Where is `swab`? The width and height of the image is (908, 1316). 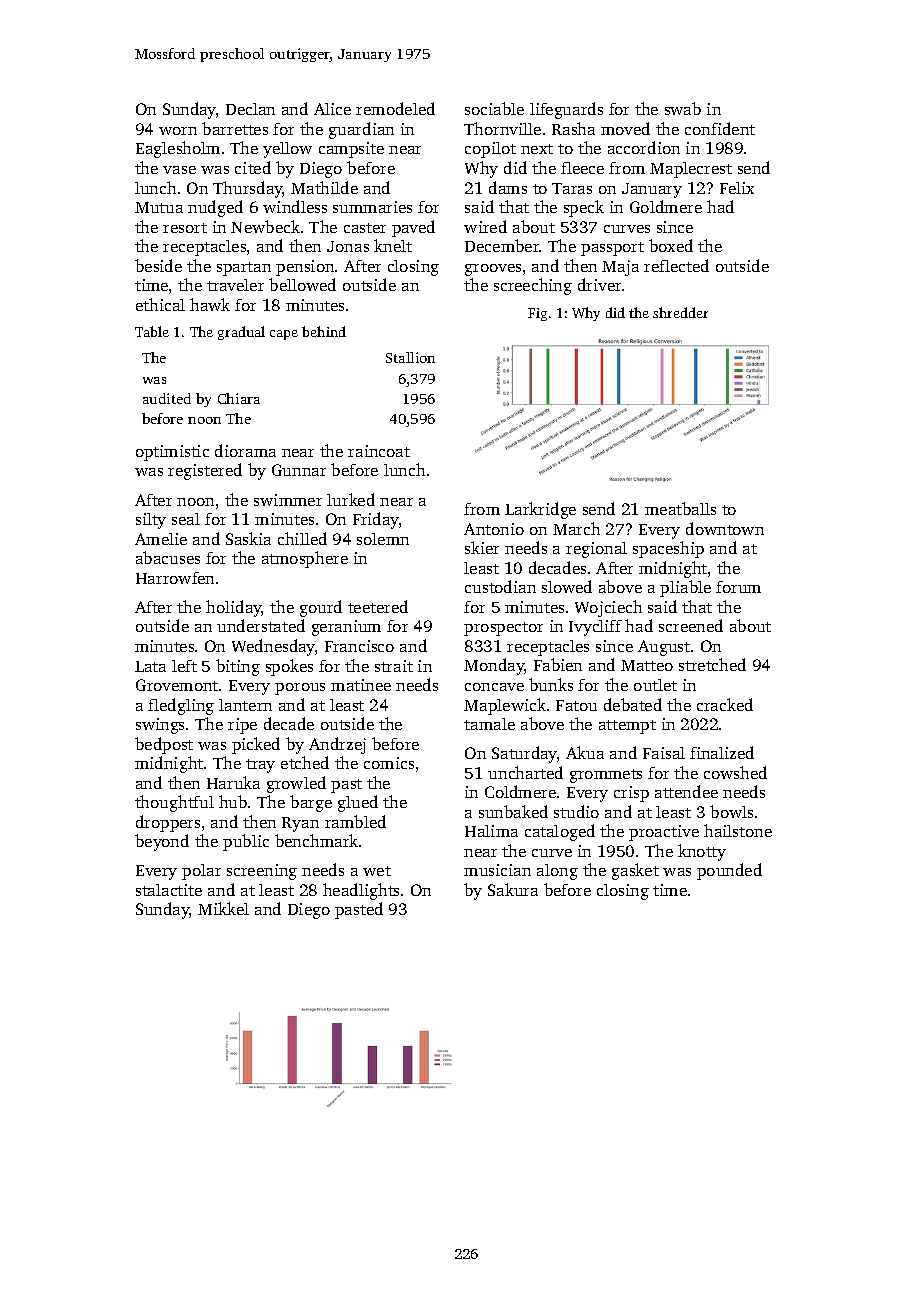
swab is located at coordinates (683, 108).
